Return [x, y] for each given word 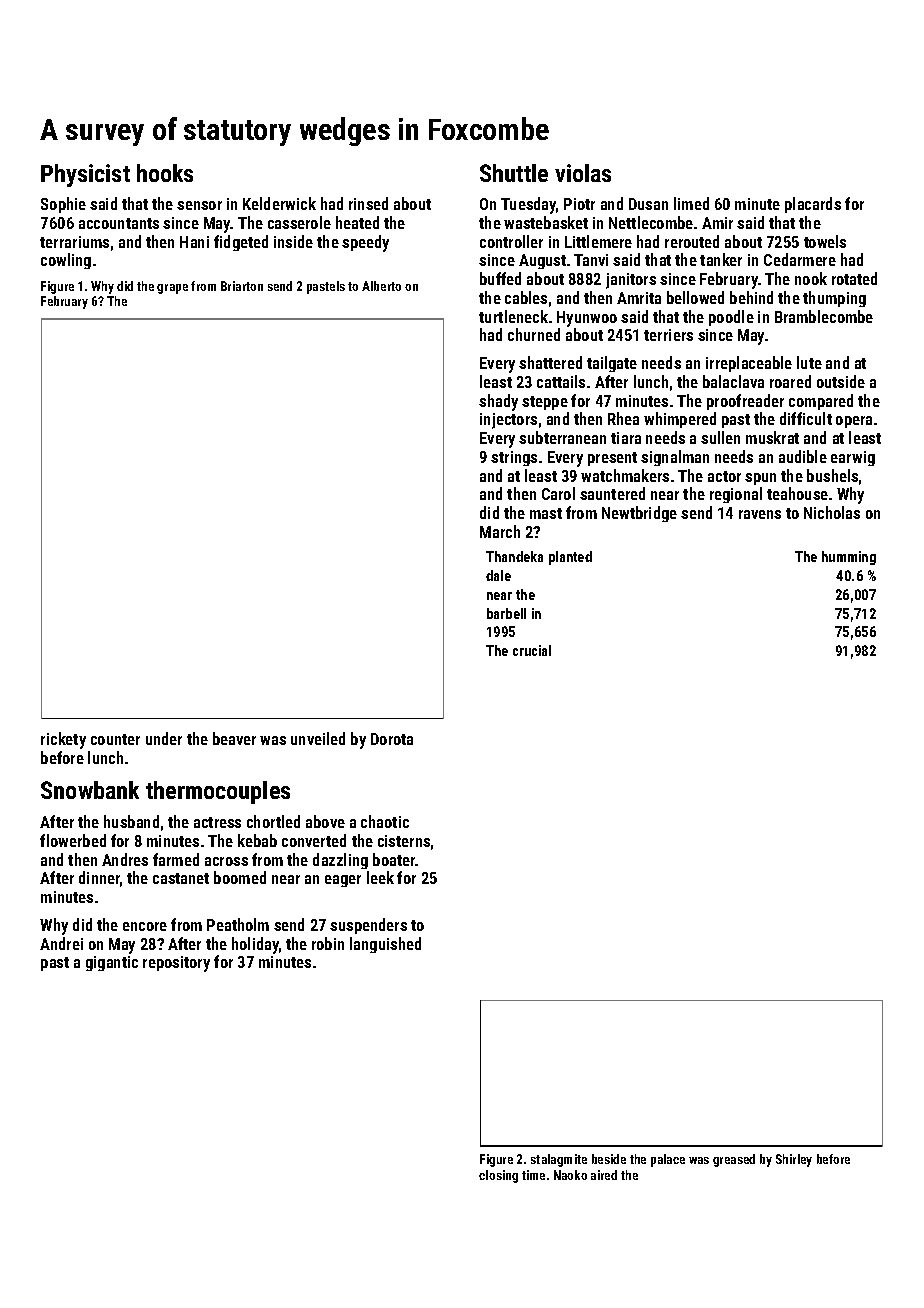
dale [498, 575]
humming [849, 558]
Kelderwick [279, 203]
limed [691, 203]
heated [357, 222]
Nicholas [832, 512]
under [164, 738]
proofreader [745, 402]
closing [498, 1176]
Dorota [392, 739]
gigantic [112, 963]
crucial [532, 650]
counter [115, 739]
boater [394, 859]
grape [172, 289]
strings [514, 458]
